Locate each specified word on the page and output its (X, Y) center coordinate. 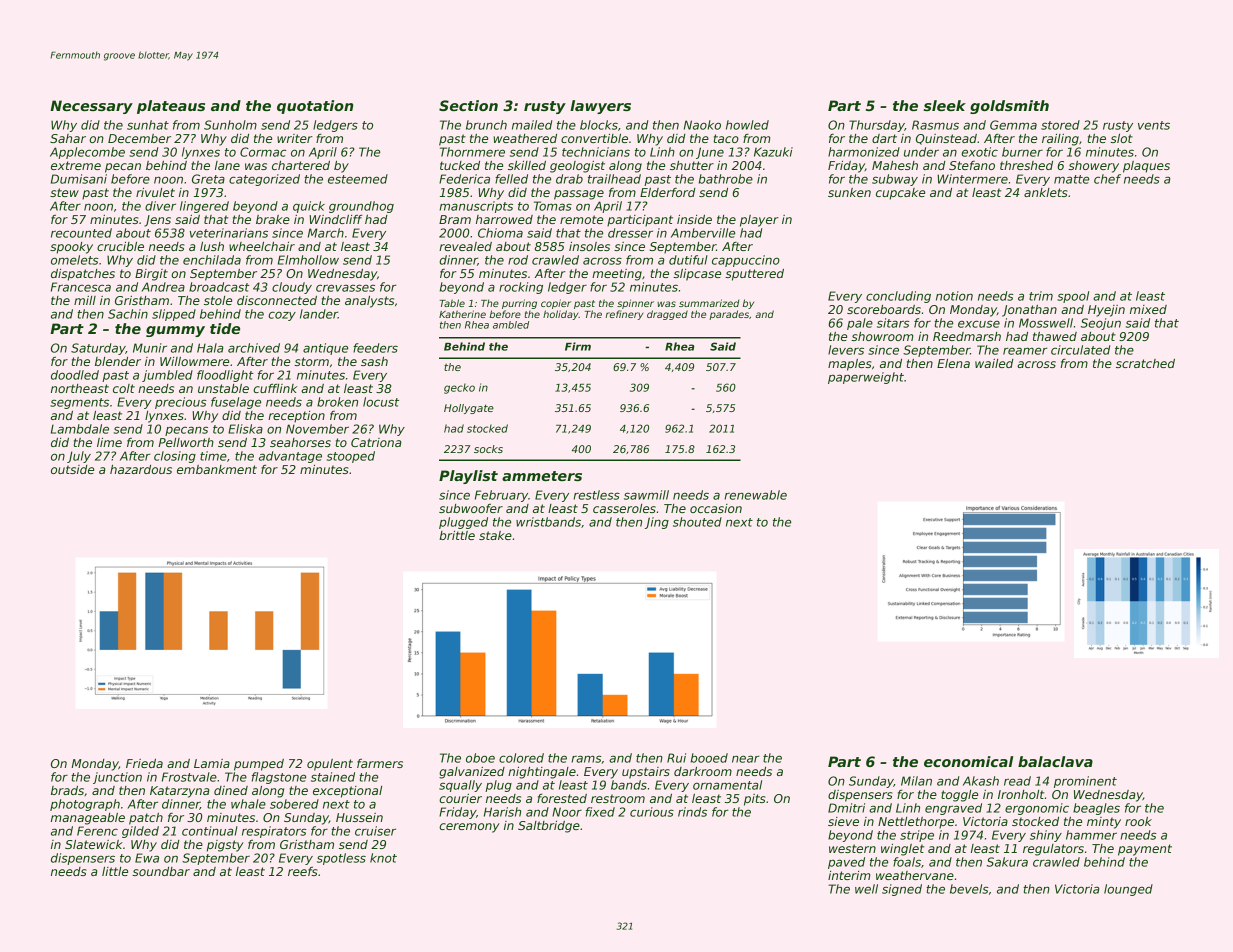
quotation (315, 107)
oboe (480, 758)
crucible (120, 246)
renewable (756, 495)
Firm (578, 346)
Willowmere (194, 361)
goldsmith (1009, 107)
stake (495, 535)
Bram (455, 219)
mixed (1148, 309)
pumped (259, 765)
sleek (944, 105)
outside (72, 469)
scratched (1145, 363)
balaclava (1055, 761)
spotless (341, 859)
